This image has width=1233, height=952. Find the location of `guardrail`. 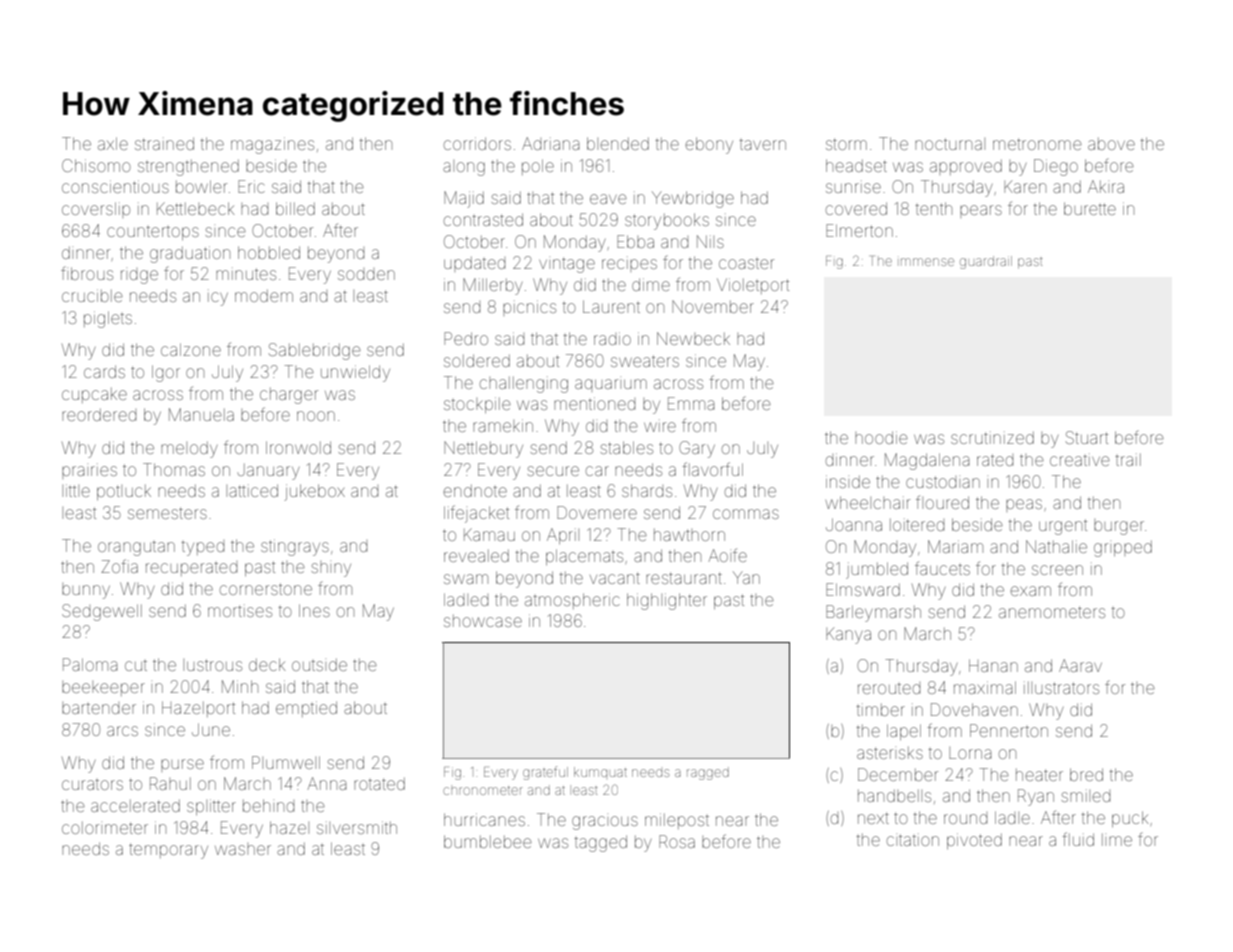

guardrail is located at coordinates (986, 262).
